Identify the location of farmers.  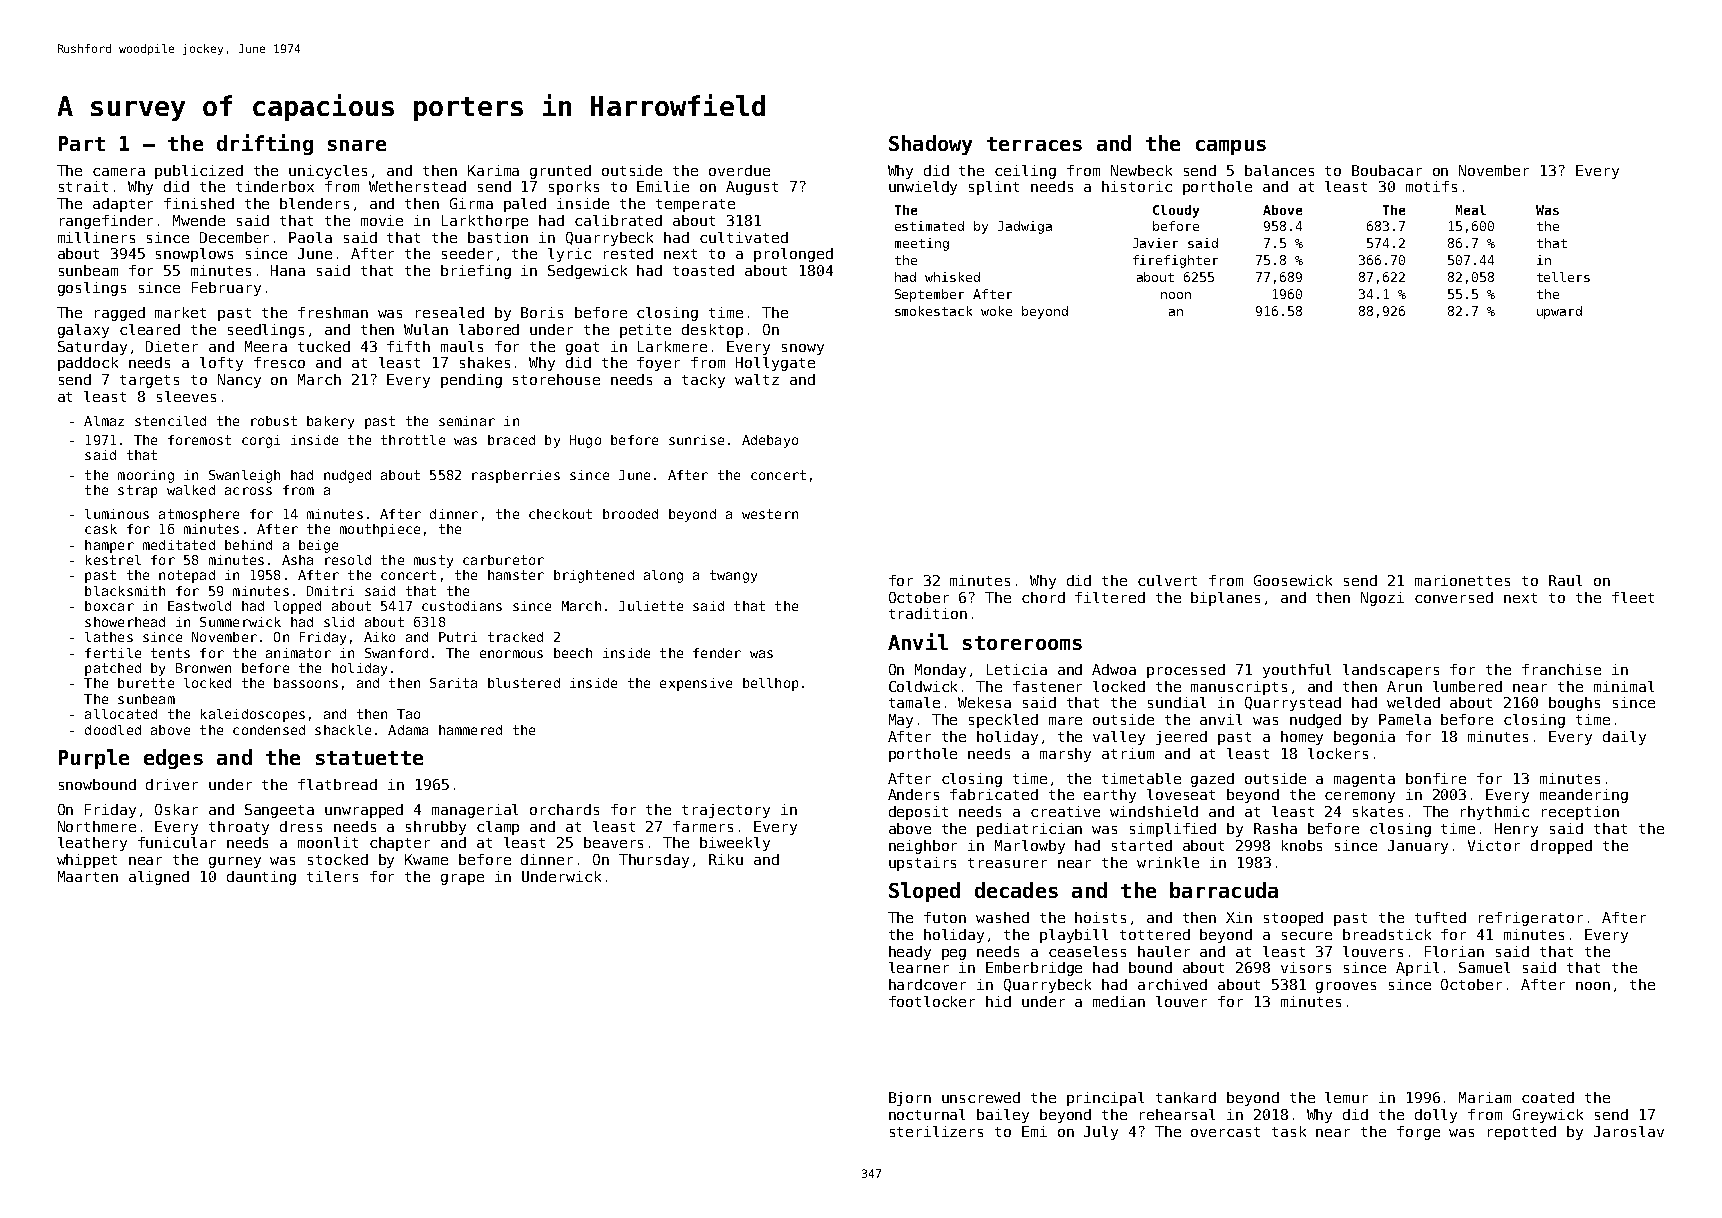
(703, 826).
